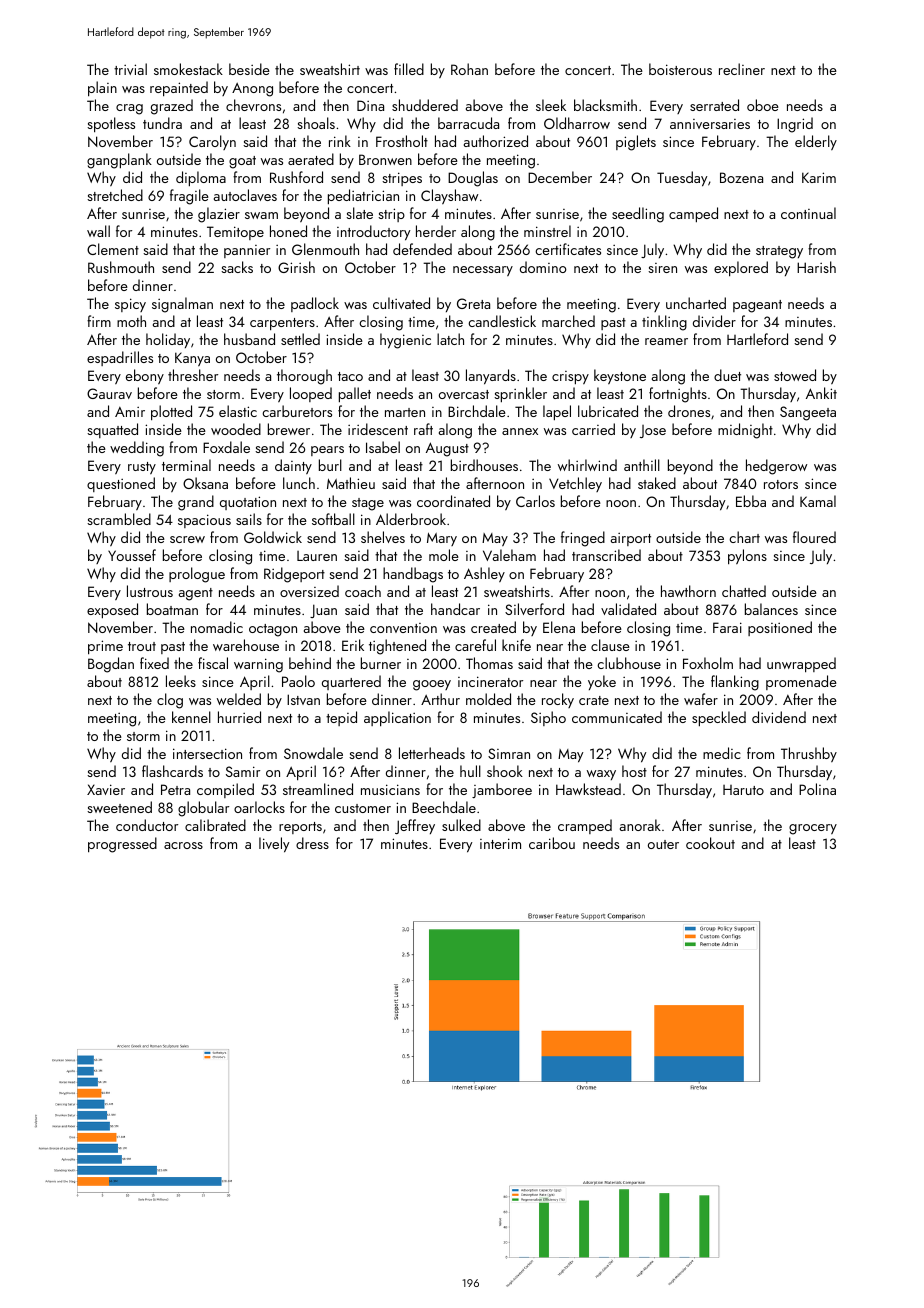 This document has height=1308, width=924. Describe the element at coordinates (409, 69) in the document. I see `filled` at that location.
